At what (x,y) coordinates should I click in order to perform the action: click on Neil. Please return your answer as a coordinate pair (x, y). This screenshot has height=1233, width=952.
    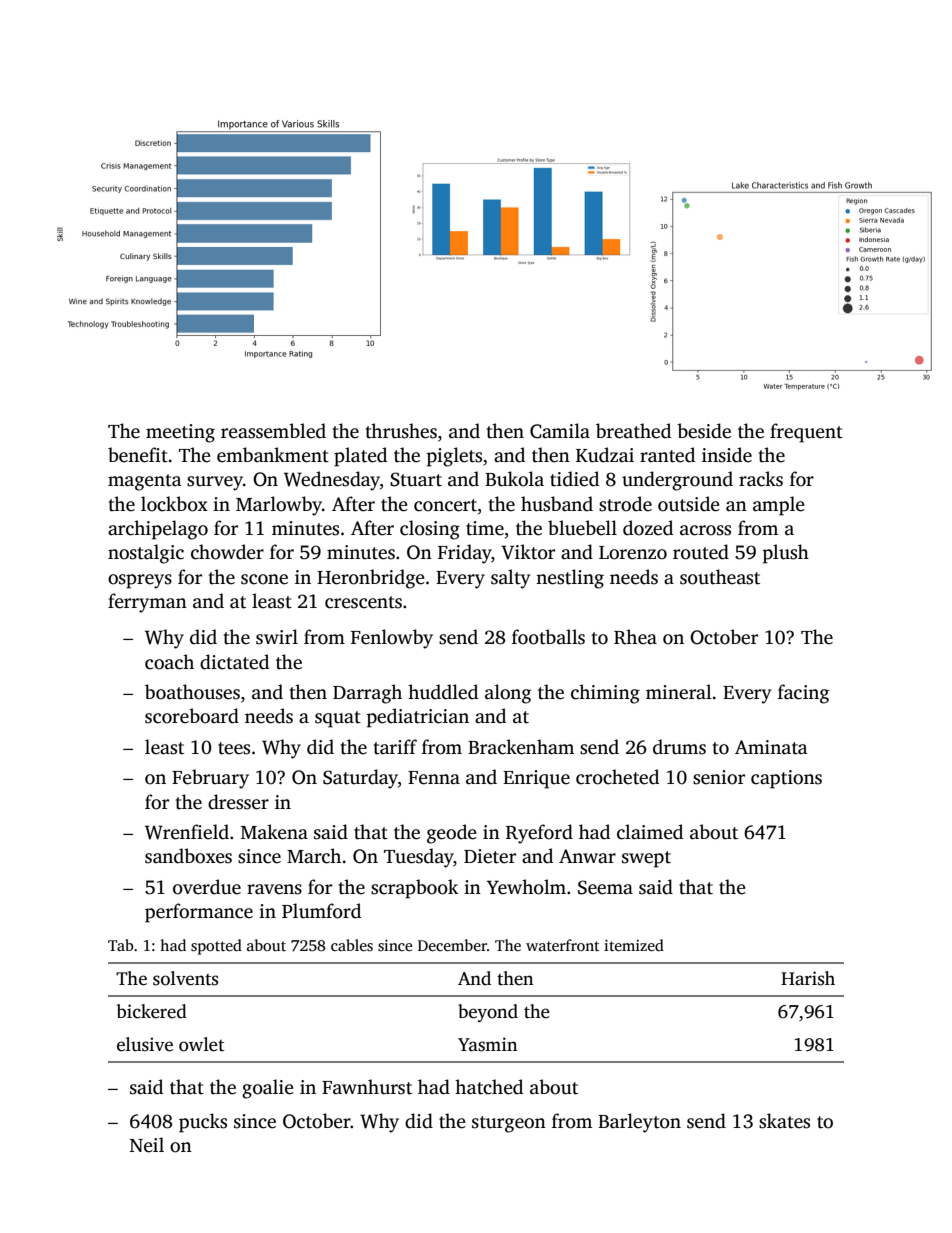
    Looking at the image, I should click on (147, 1145).
